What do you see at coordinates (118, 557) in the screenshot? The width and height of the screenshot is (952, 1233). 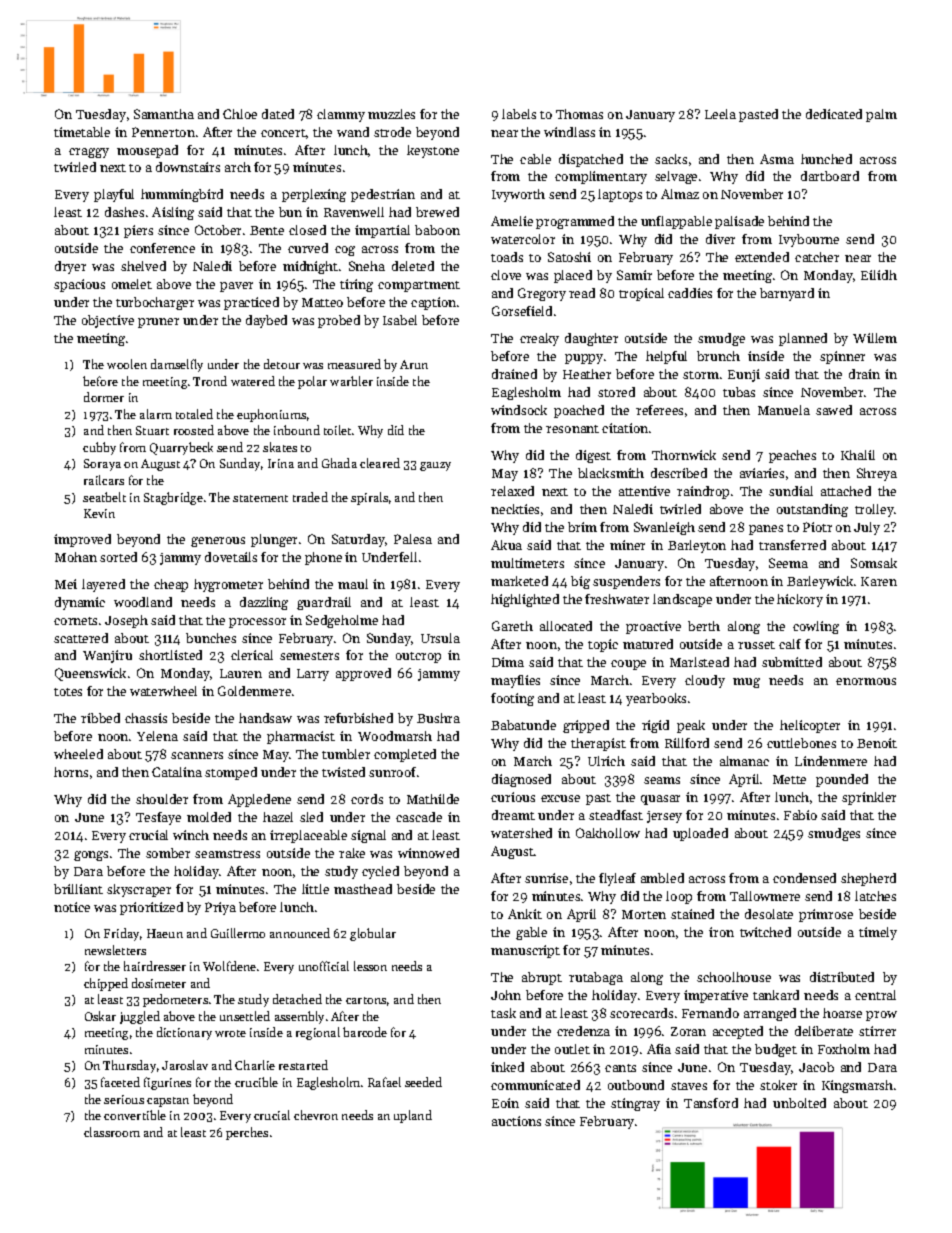 I see `sorted` at bounding box center [118, 557].
